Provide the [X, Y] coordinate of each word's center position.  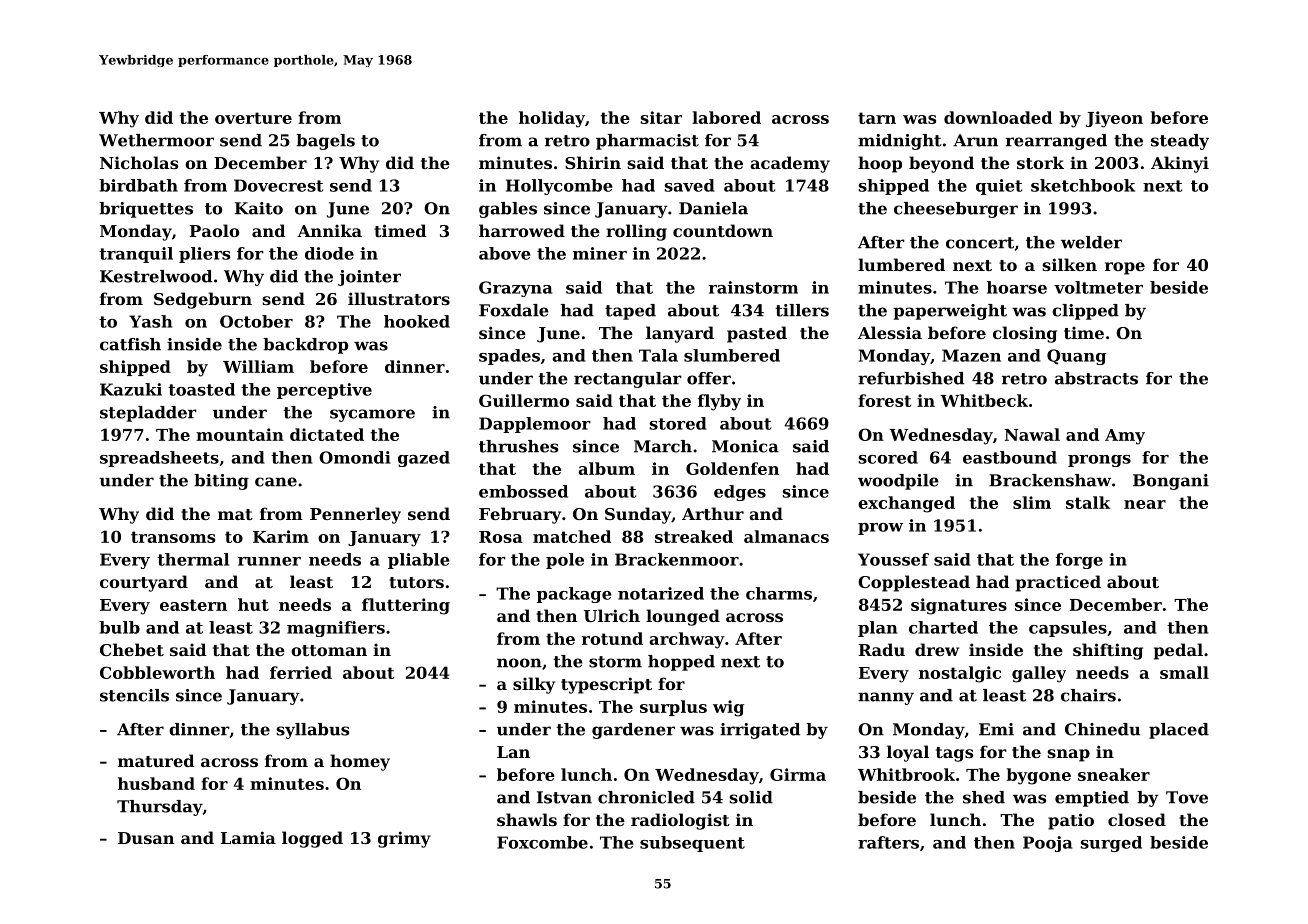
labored [726, 117]
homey [360, 762]
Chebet [132, 649]
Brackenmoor [677, 559]
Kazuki [131, 389]
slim [1032, 502]
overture [253, 118]
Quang [1077, 357]
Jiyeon [1114, 119]
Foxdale [514, 310]
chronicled [646, 797]
